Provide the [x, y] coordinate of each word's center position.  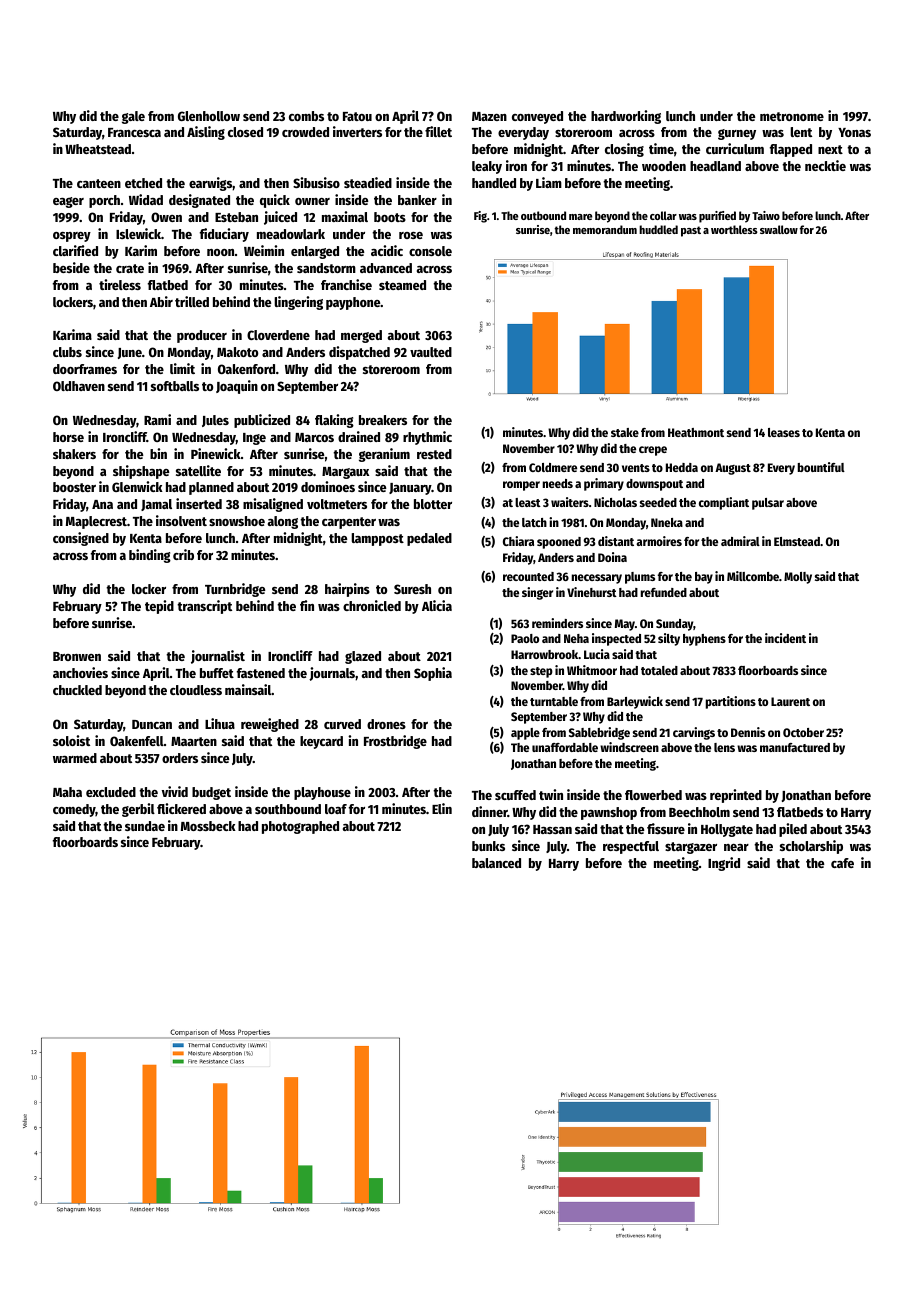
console [430, 251]
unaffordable [565, 747]
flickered [181, 808]
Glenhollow [209, 116]
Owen [166, 217]
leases [784, 432]
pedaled [429, 539]
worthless [734, 229]
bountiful [821, 467]
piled [793, 830]
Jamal [156, 505]
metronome [792, 116]
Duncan [152, 724]
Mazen [489, 116]
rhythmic [427, 438]
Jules [215, 421]
